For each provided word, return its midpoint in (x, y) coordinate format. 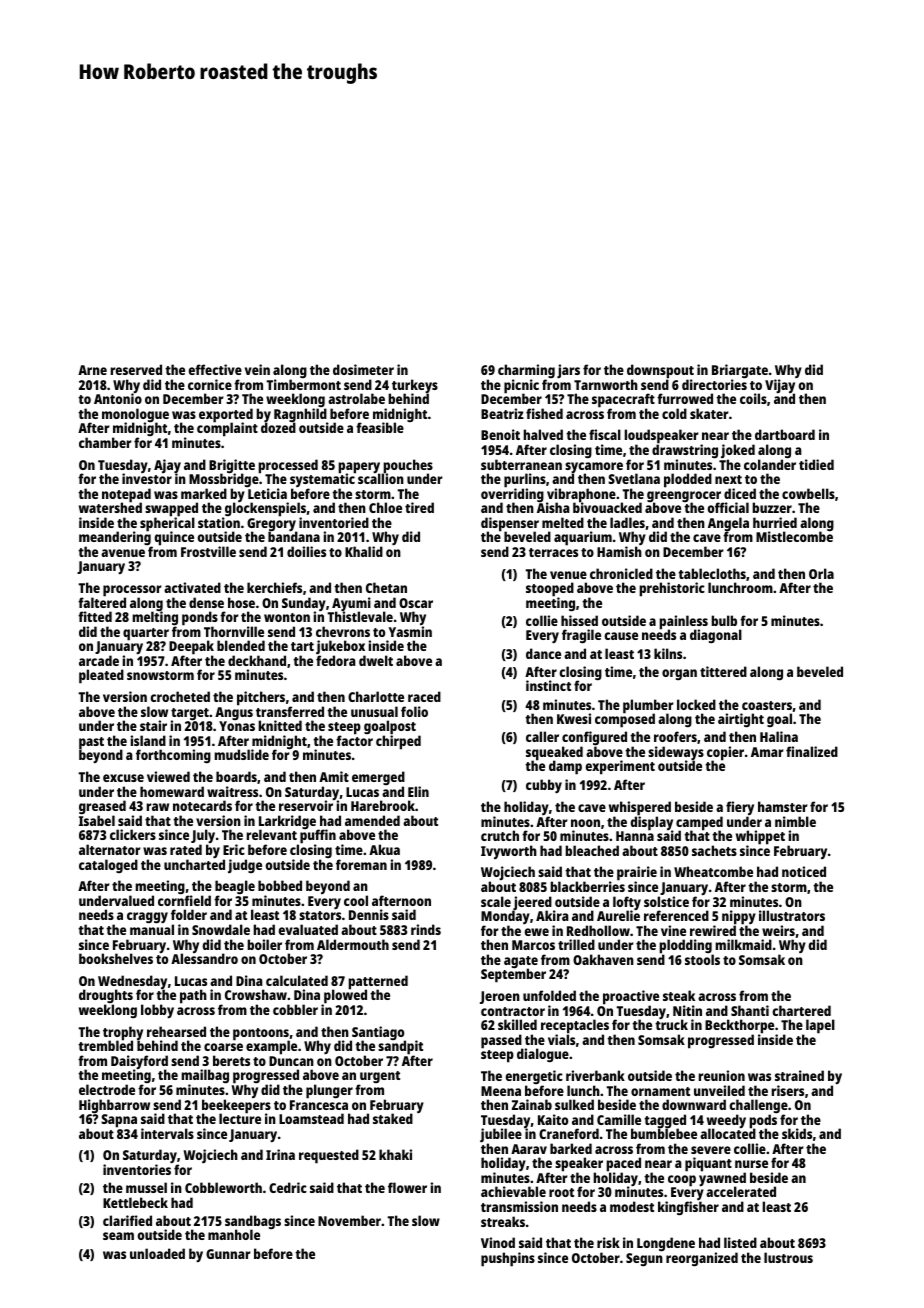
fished (544, 413)
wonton (287, 617)
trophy (123, 1033)
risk (608, 1242)
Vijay (780, 386)
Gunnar (228, 1254)
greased (102, 808)
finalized (812, 751)
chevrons (343, 631)
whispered (640, 808)
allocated (728, 1134)
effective (215, 369)
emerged (378, 778)
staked (393, 1118)
